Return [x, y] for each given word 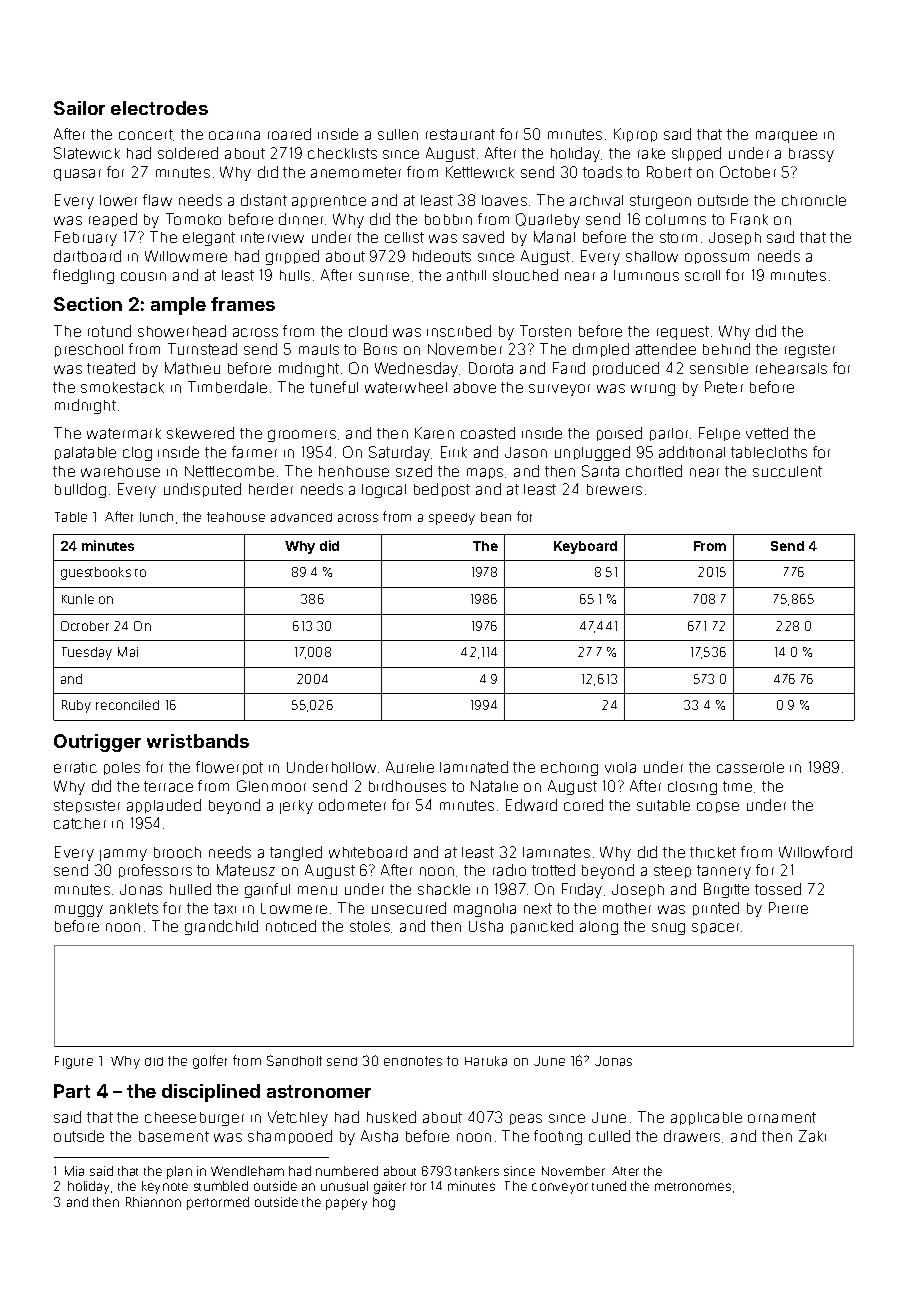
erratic [75, 767]
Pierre [788, 908]
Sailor [79, 108]
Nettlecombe [229, 471]
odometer [352, 805]
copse [718, 807]
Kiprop [635, 135]
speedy [452, 519]
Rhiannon [153, 1202]
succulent [787, 471]
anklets [134, 908]
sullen [398, 134]
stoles [370, 926]
